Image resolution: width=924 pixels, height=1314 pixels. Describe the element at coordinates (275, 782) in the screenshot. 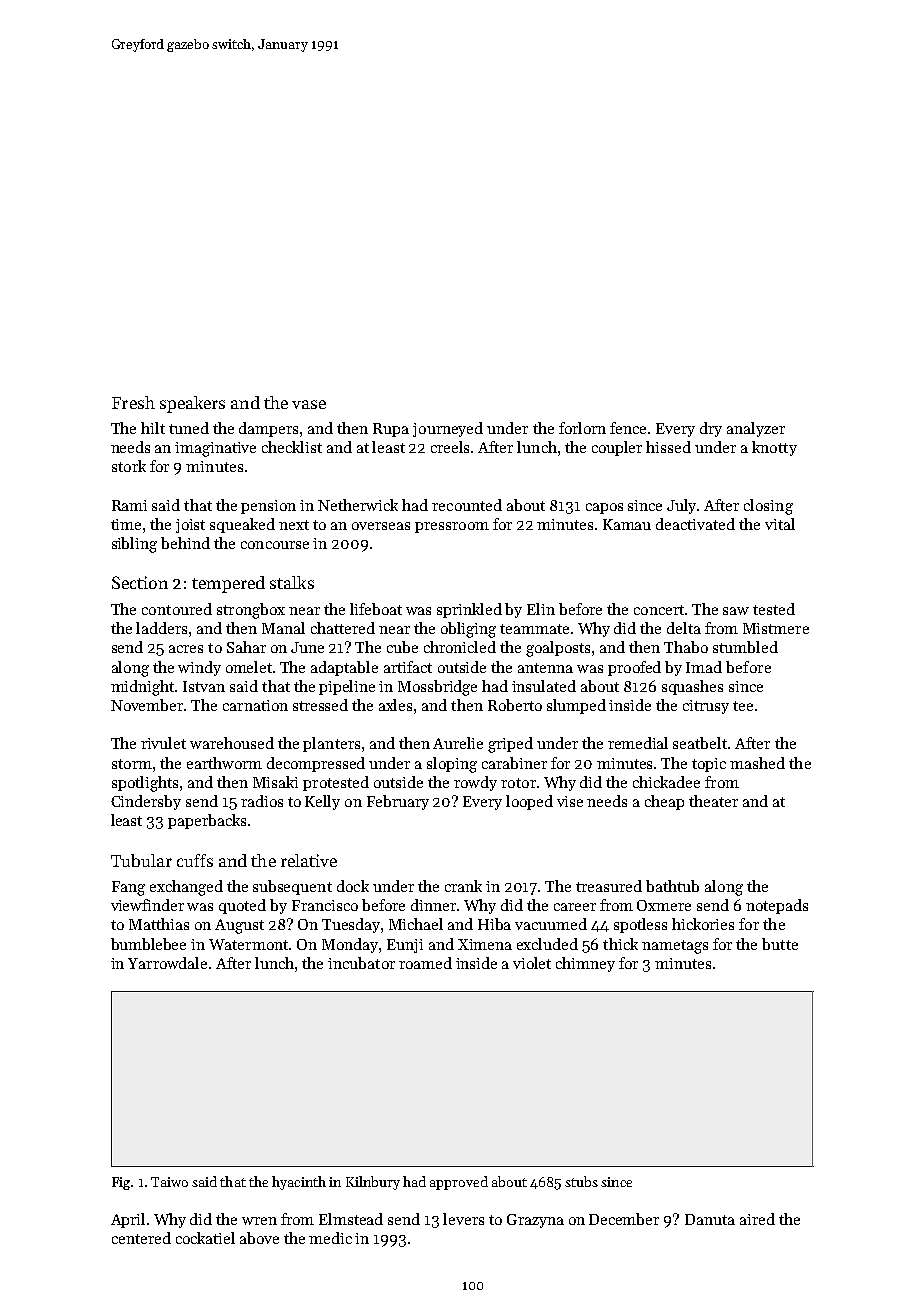

I see `Misaki` at that location.
